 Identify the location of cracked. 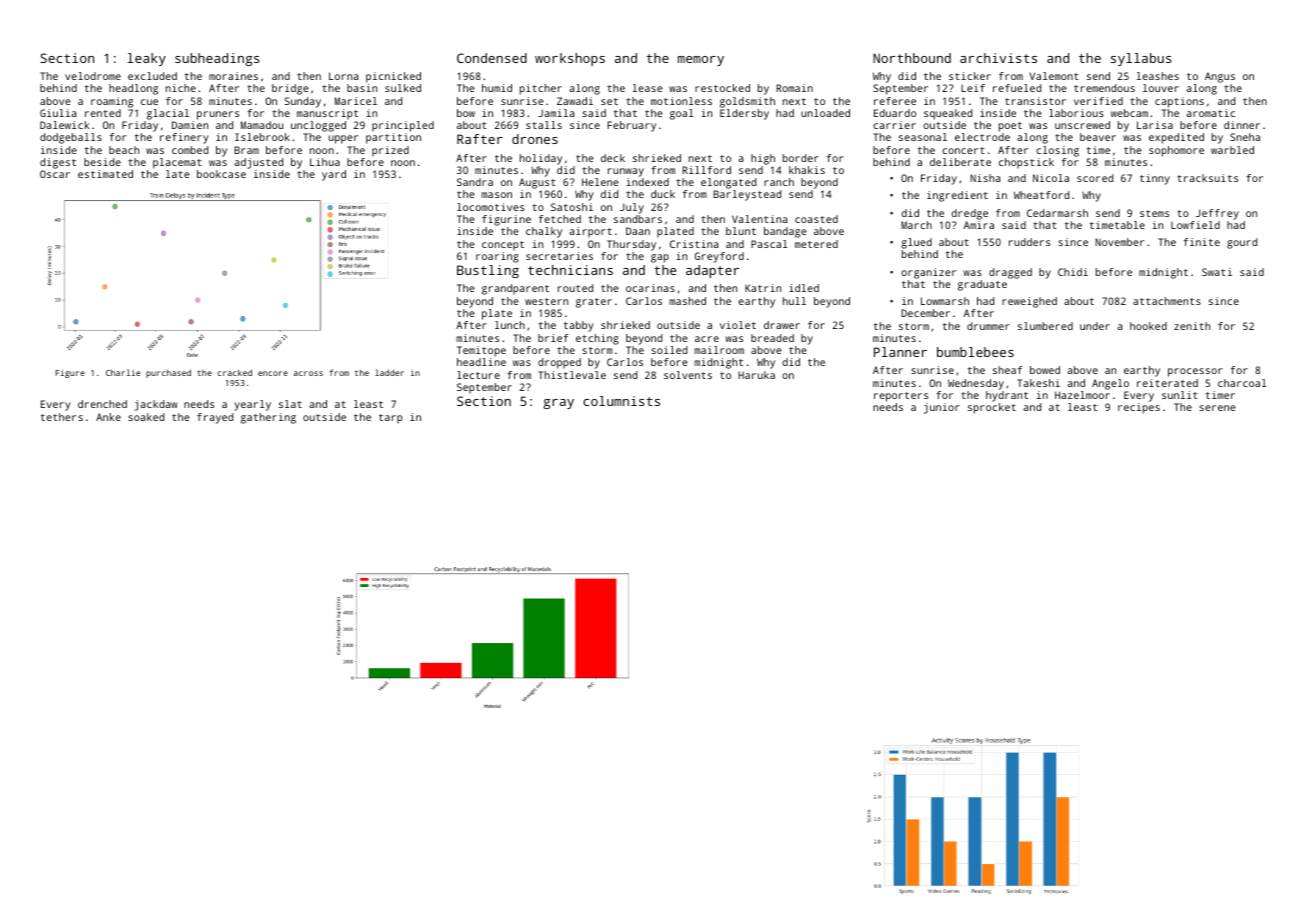
(234, 372).
